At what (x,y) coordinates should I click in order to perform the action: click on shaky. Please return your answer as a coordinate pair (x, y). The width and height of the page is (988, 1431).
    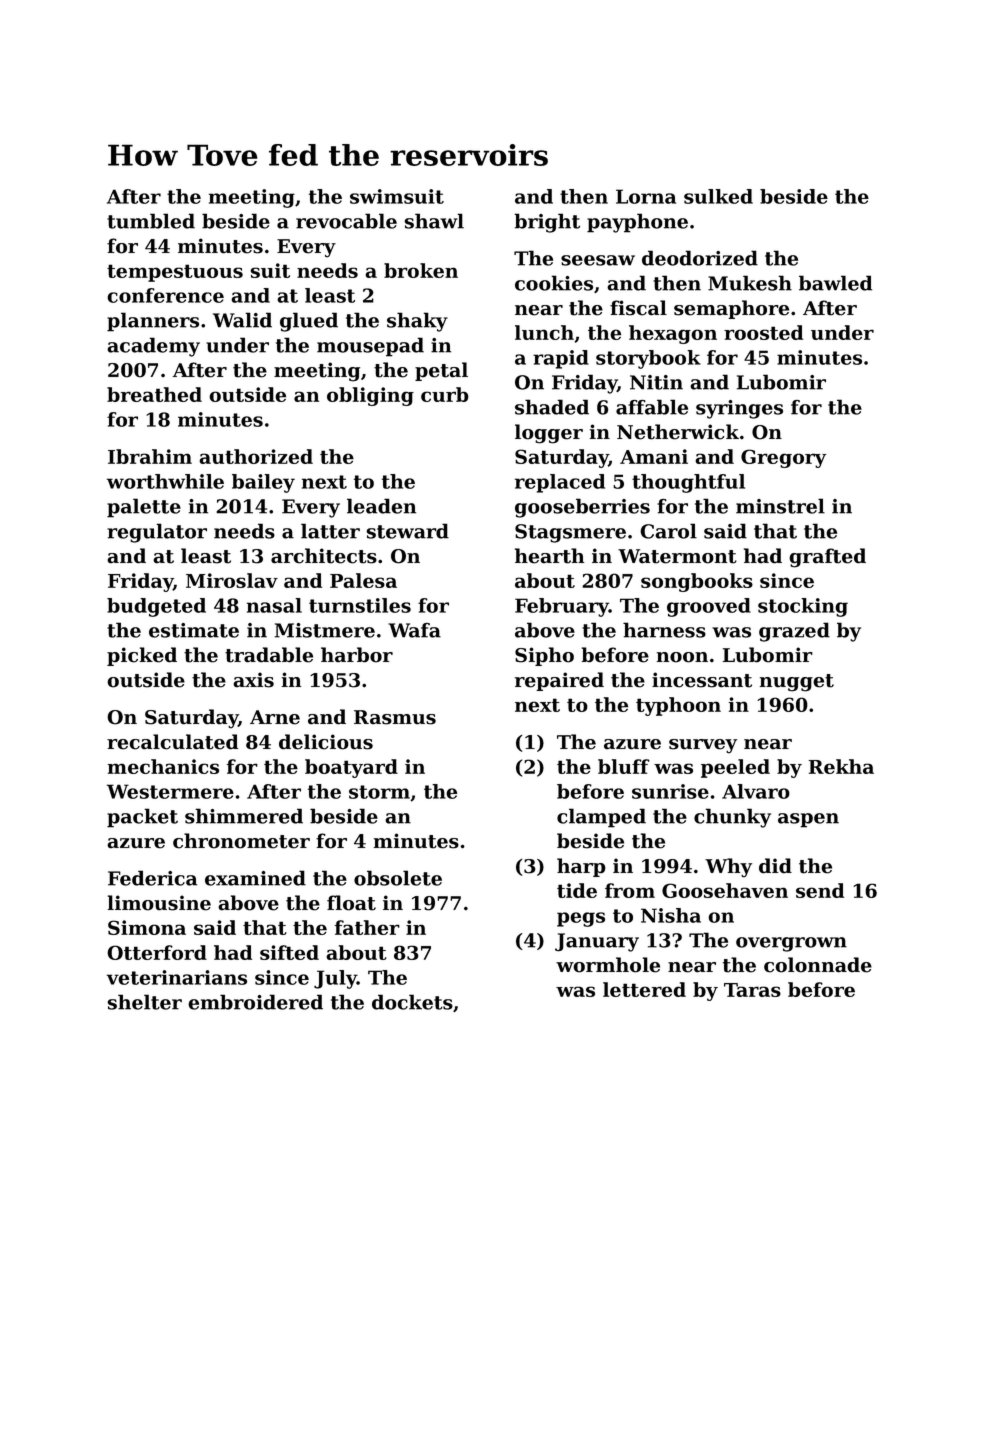
    Looking at the image, I should click on (417, 322).
